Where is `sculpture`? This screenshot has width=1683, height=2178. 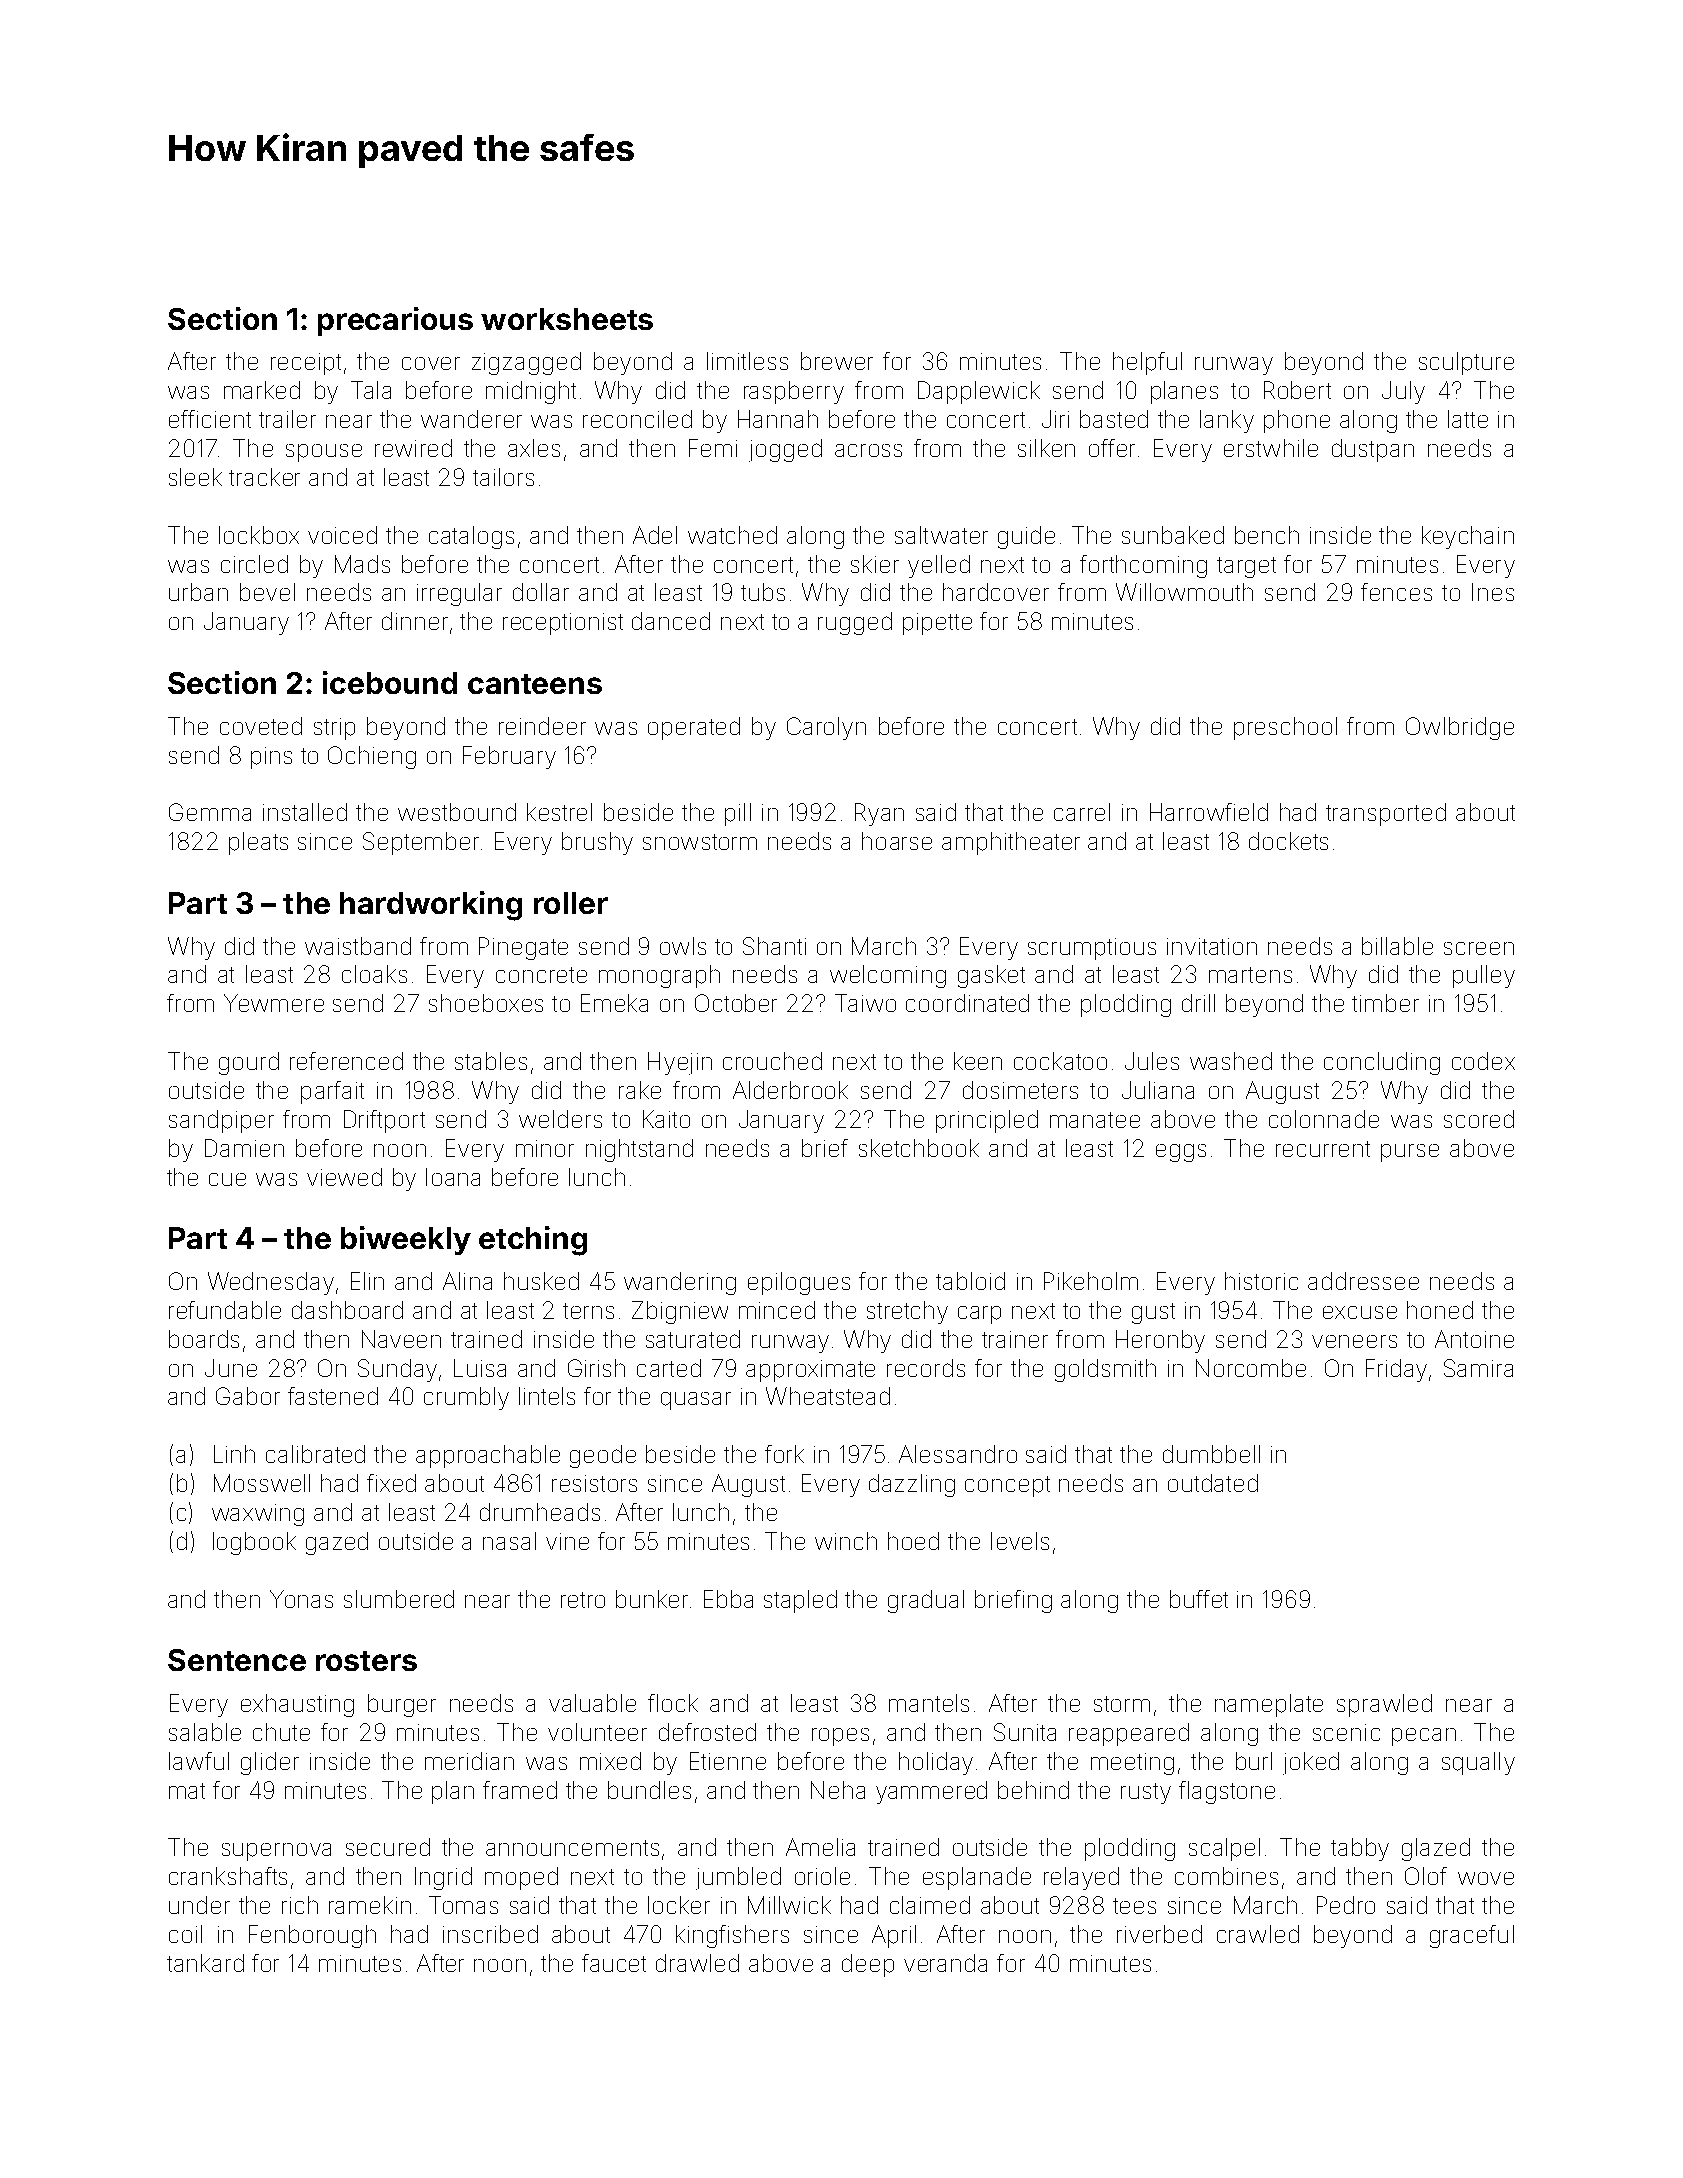 sculpture is located at coordinates (1466, 363).
